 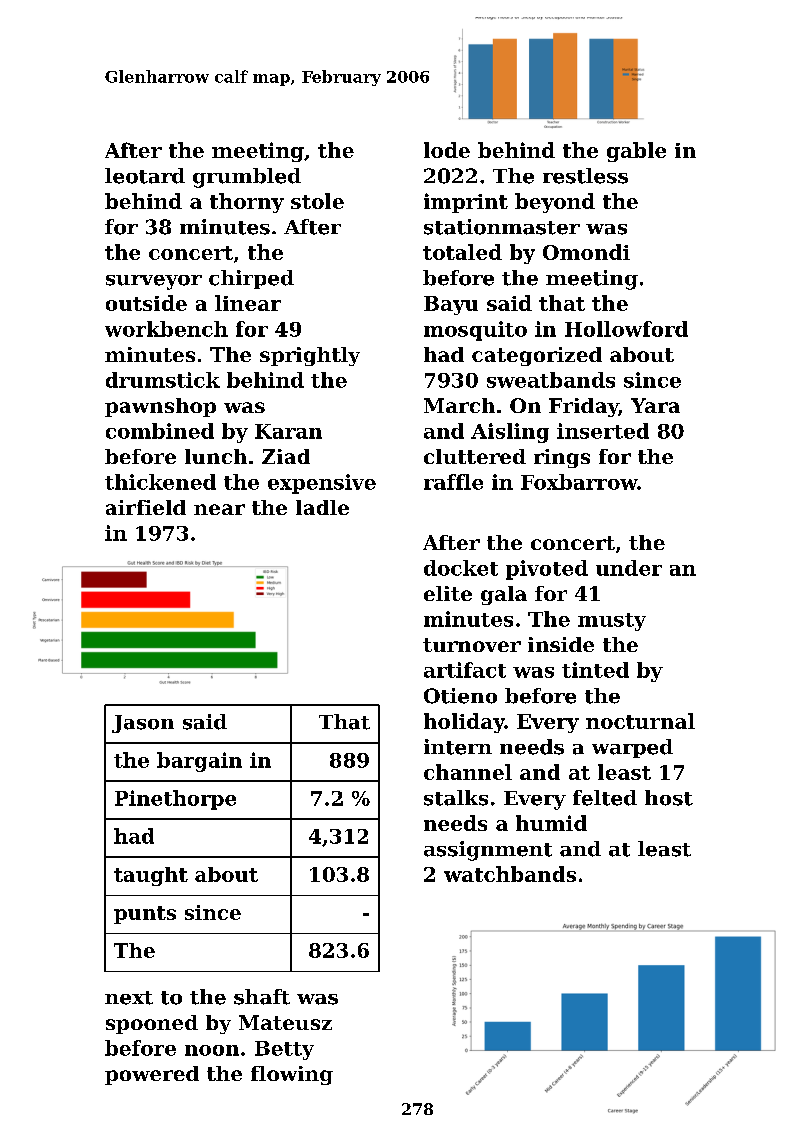 What do you see at coordinates (632, 748) in the page?
I see `warped` at bounding box center [632, 748].
